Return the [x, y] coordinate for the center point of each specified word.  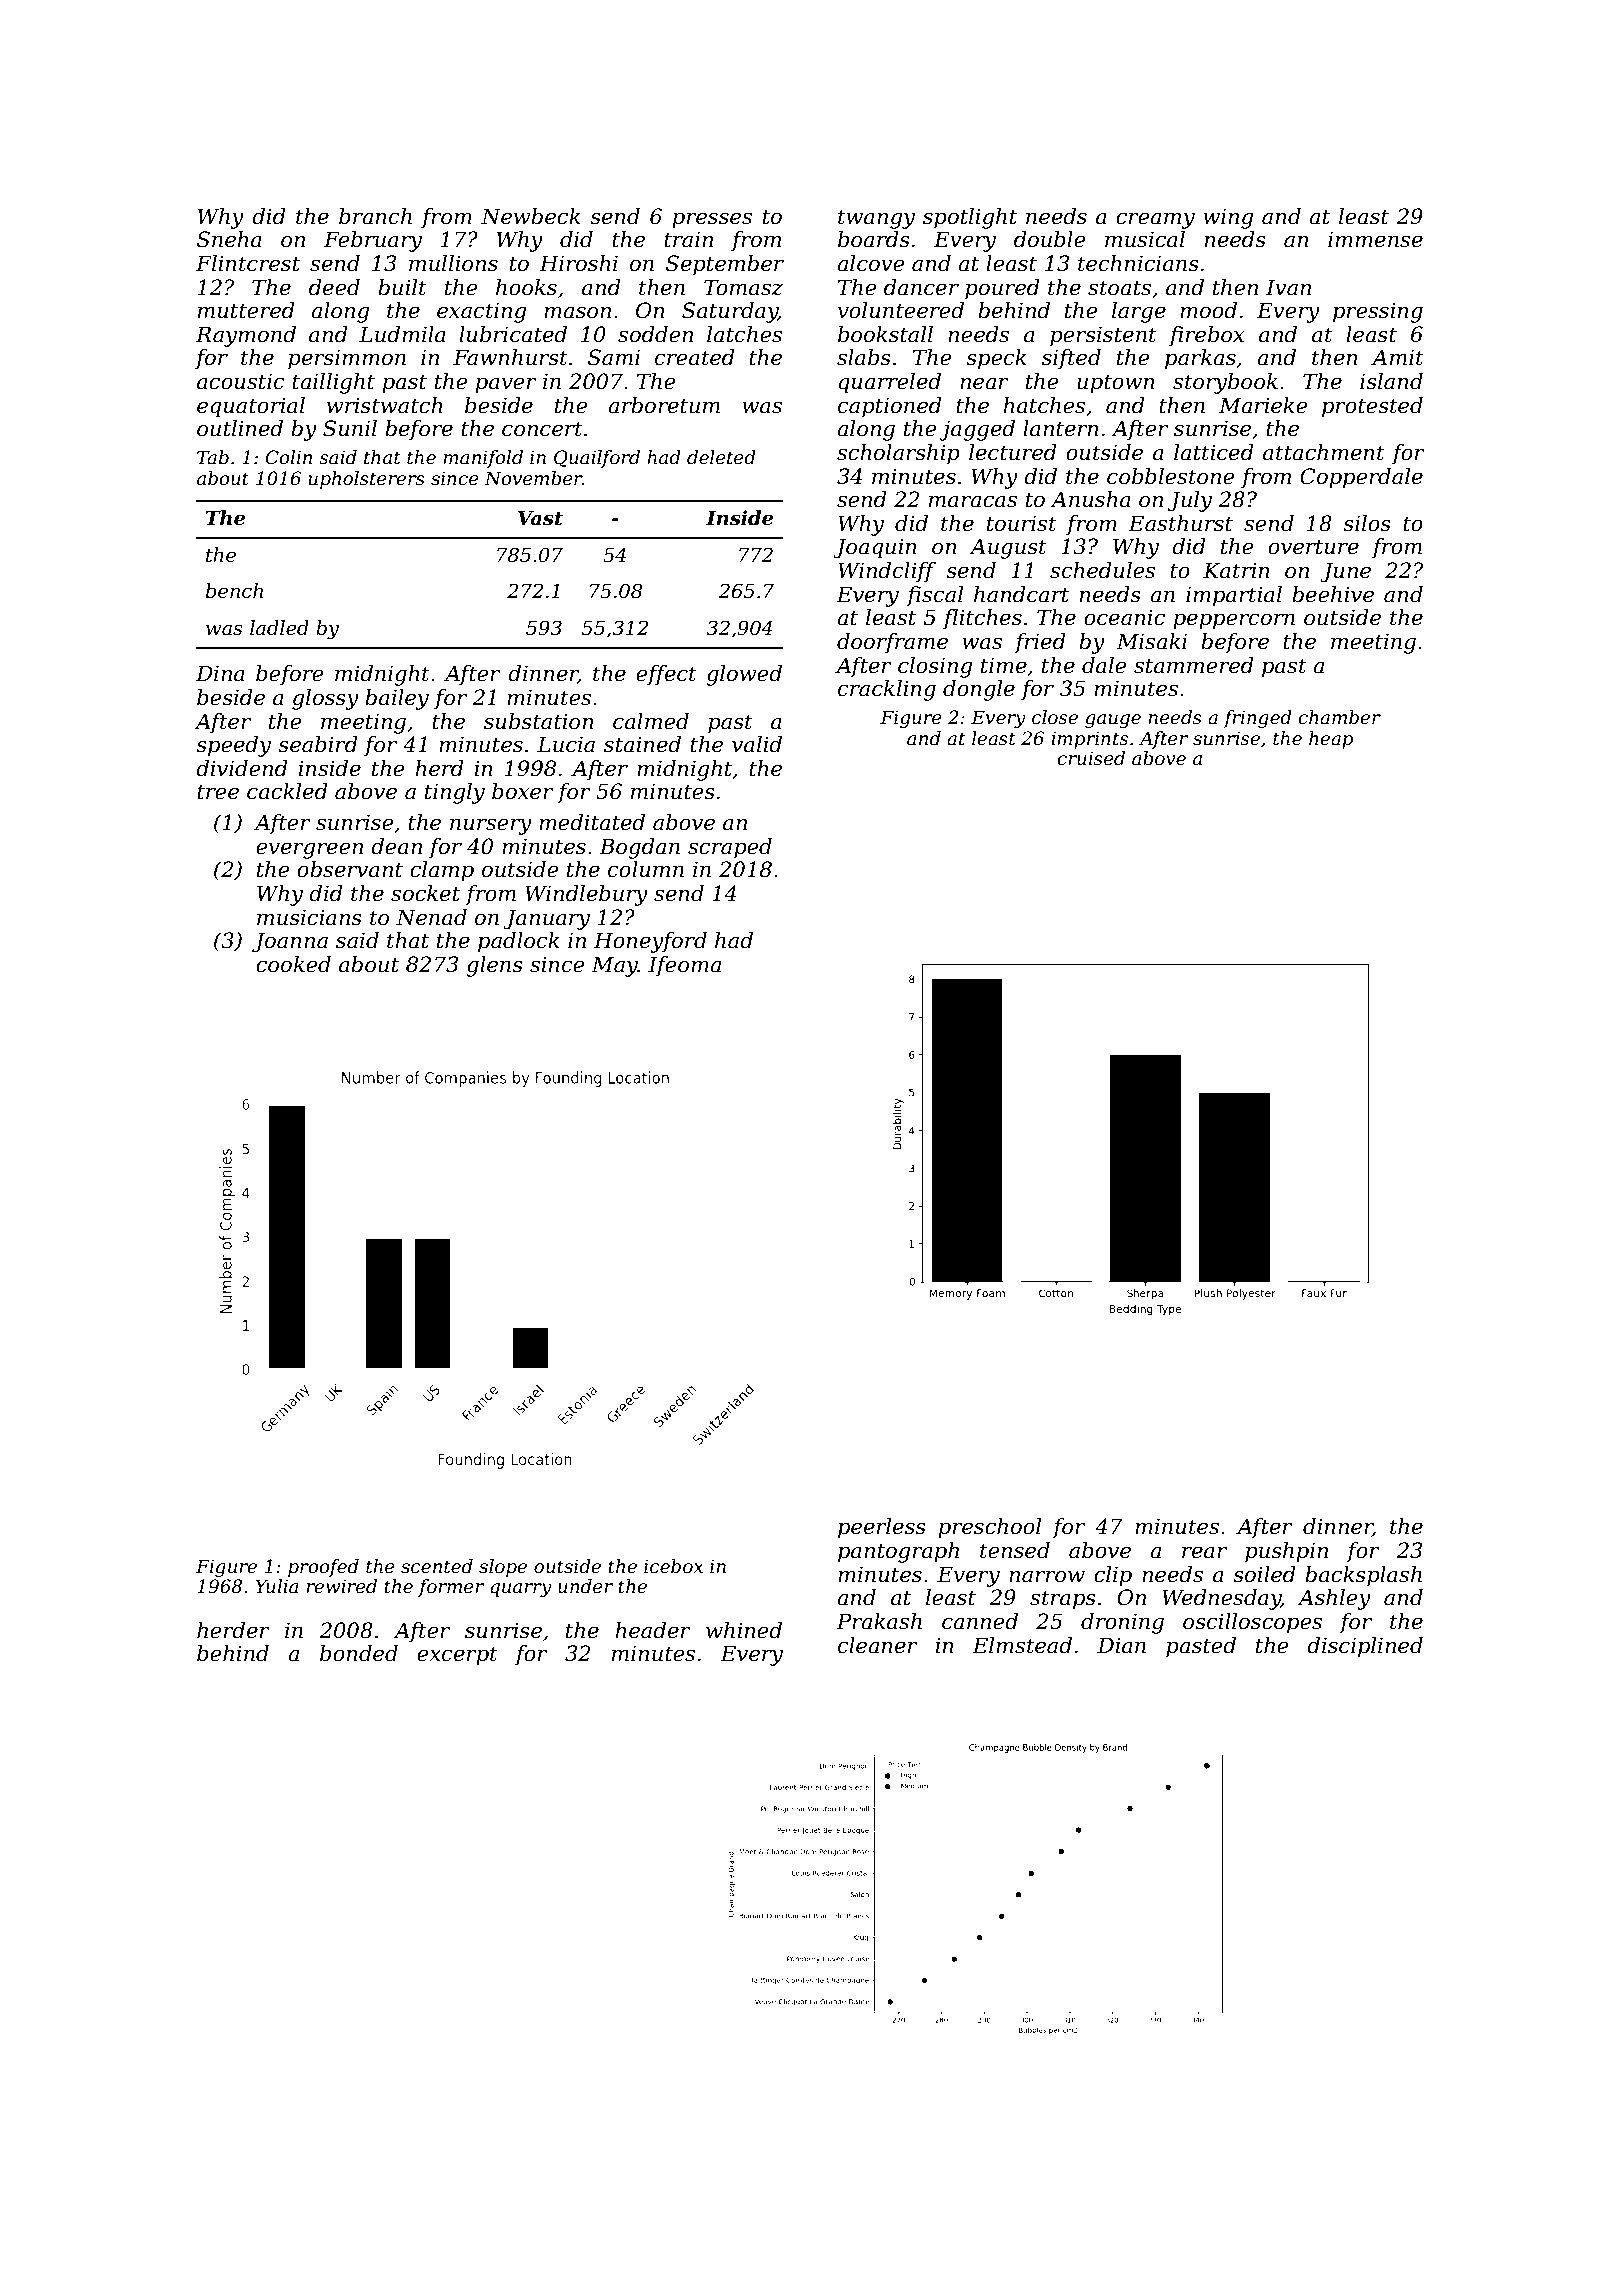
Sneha [229, 239]
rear [1204, 1552]
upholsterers [367, 480]
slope [503, 1568]
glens [494, 966]
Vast [540, 518]
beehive [1333, 594]
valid [757, 744]
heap [1331, 740]
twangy [876, 219]
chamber [1339, 717]
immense [1375, 239]
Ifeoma [684, 966]
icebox [673, 1566]
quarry [521, 1590]
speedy [233, 746]
